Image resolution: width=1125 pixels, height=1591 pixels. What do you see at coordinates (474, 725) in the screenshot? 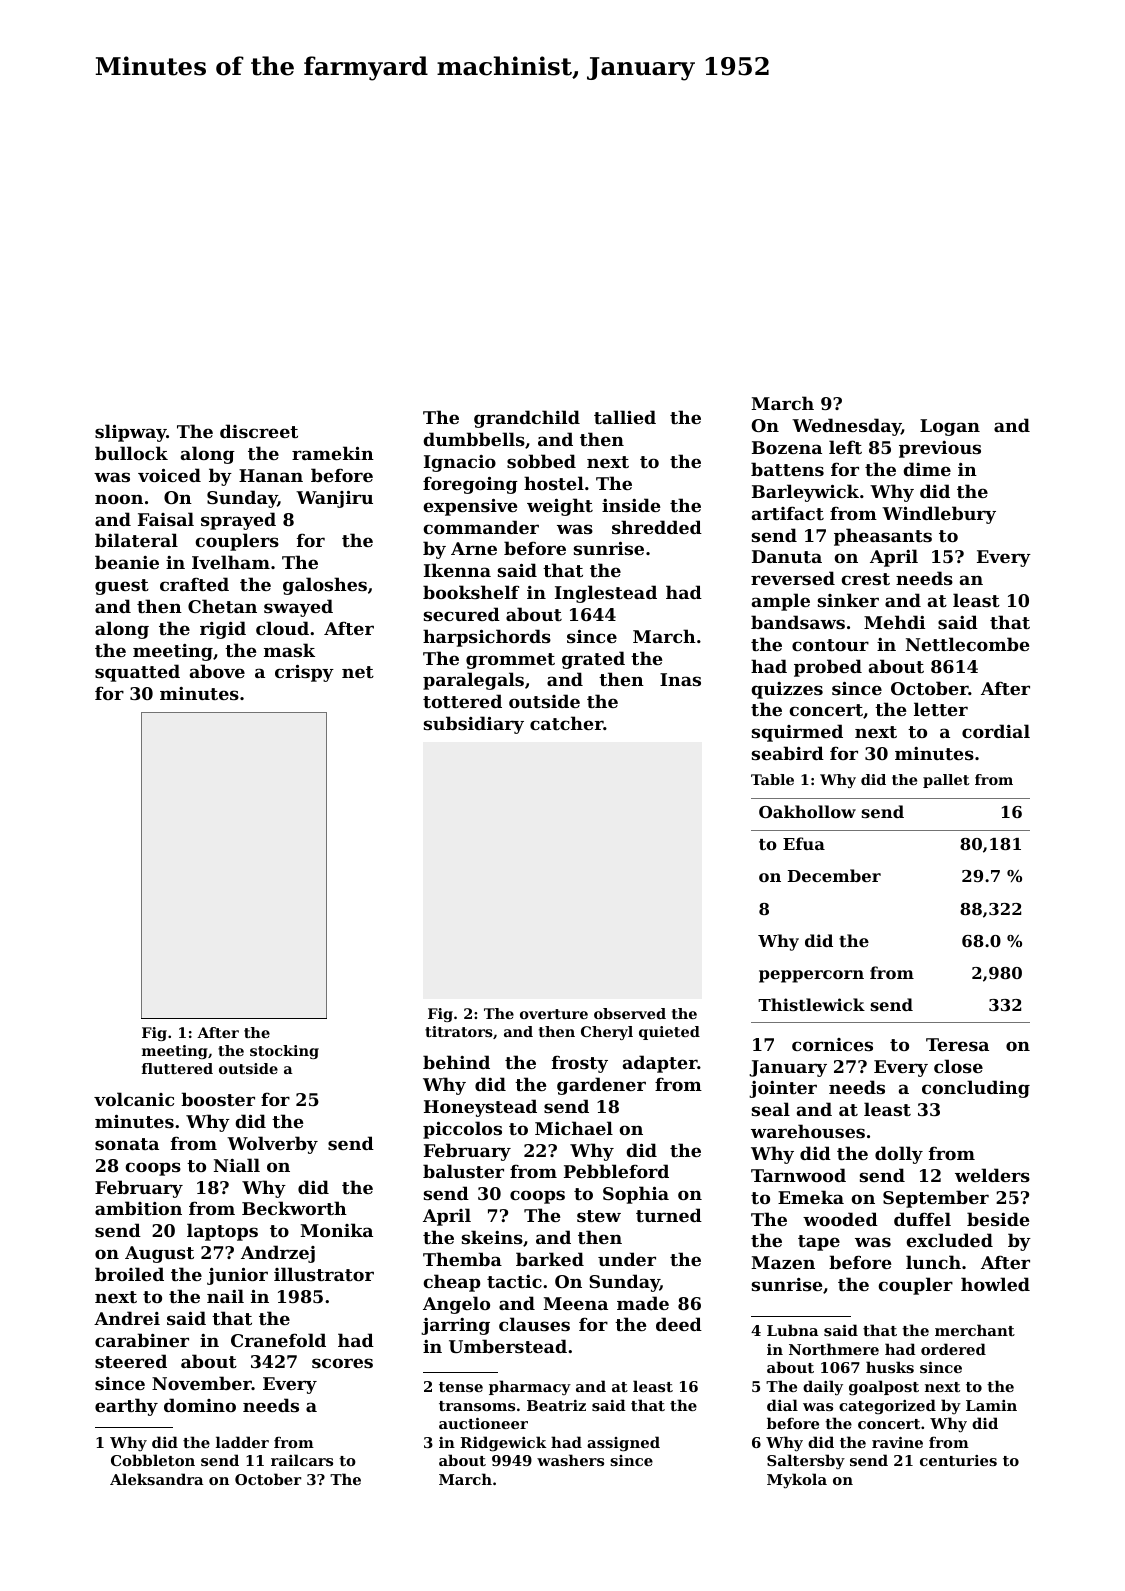
I see `subsidiary` at bounding box center [474, 725].
